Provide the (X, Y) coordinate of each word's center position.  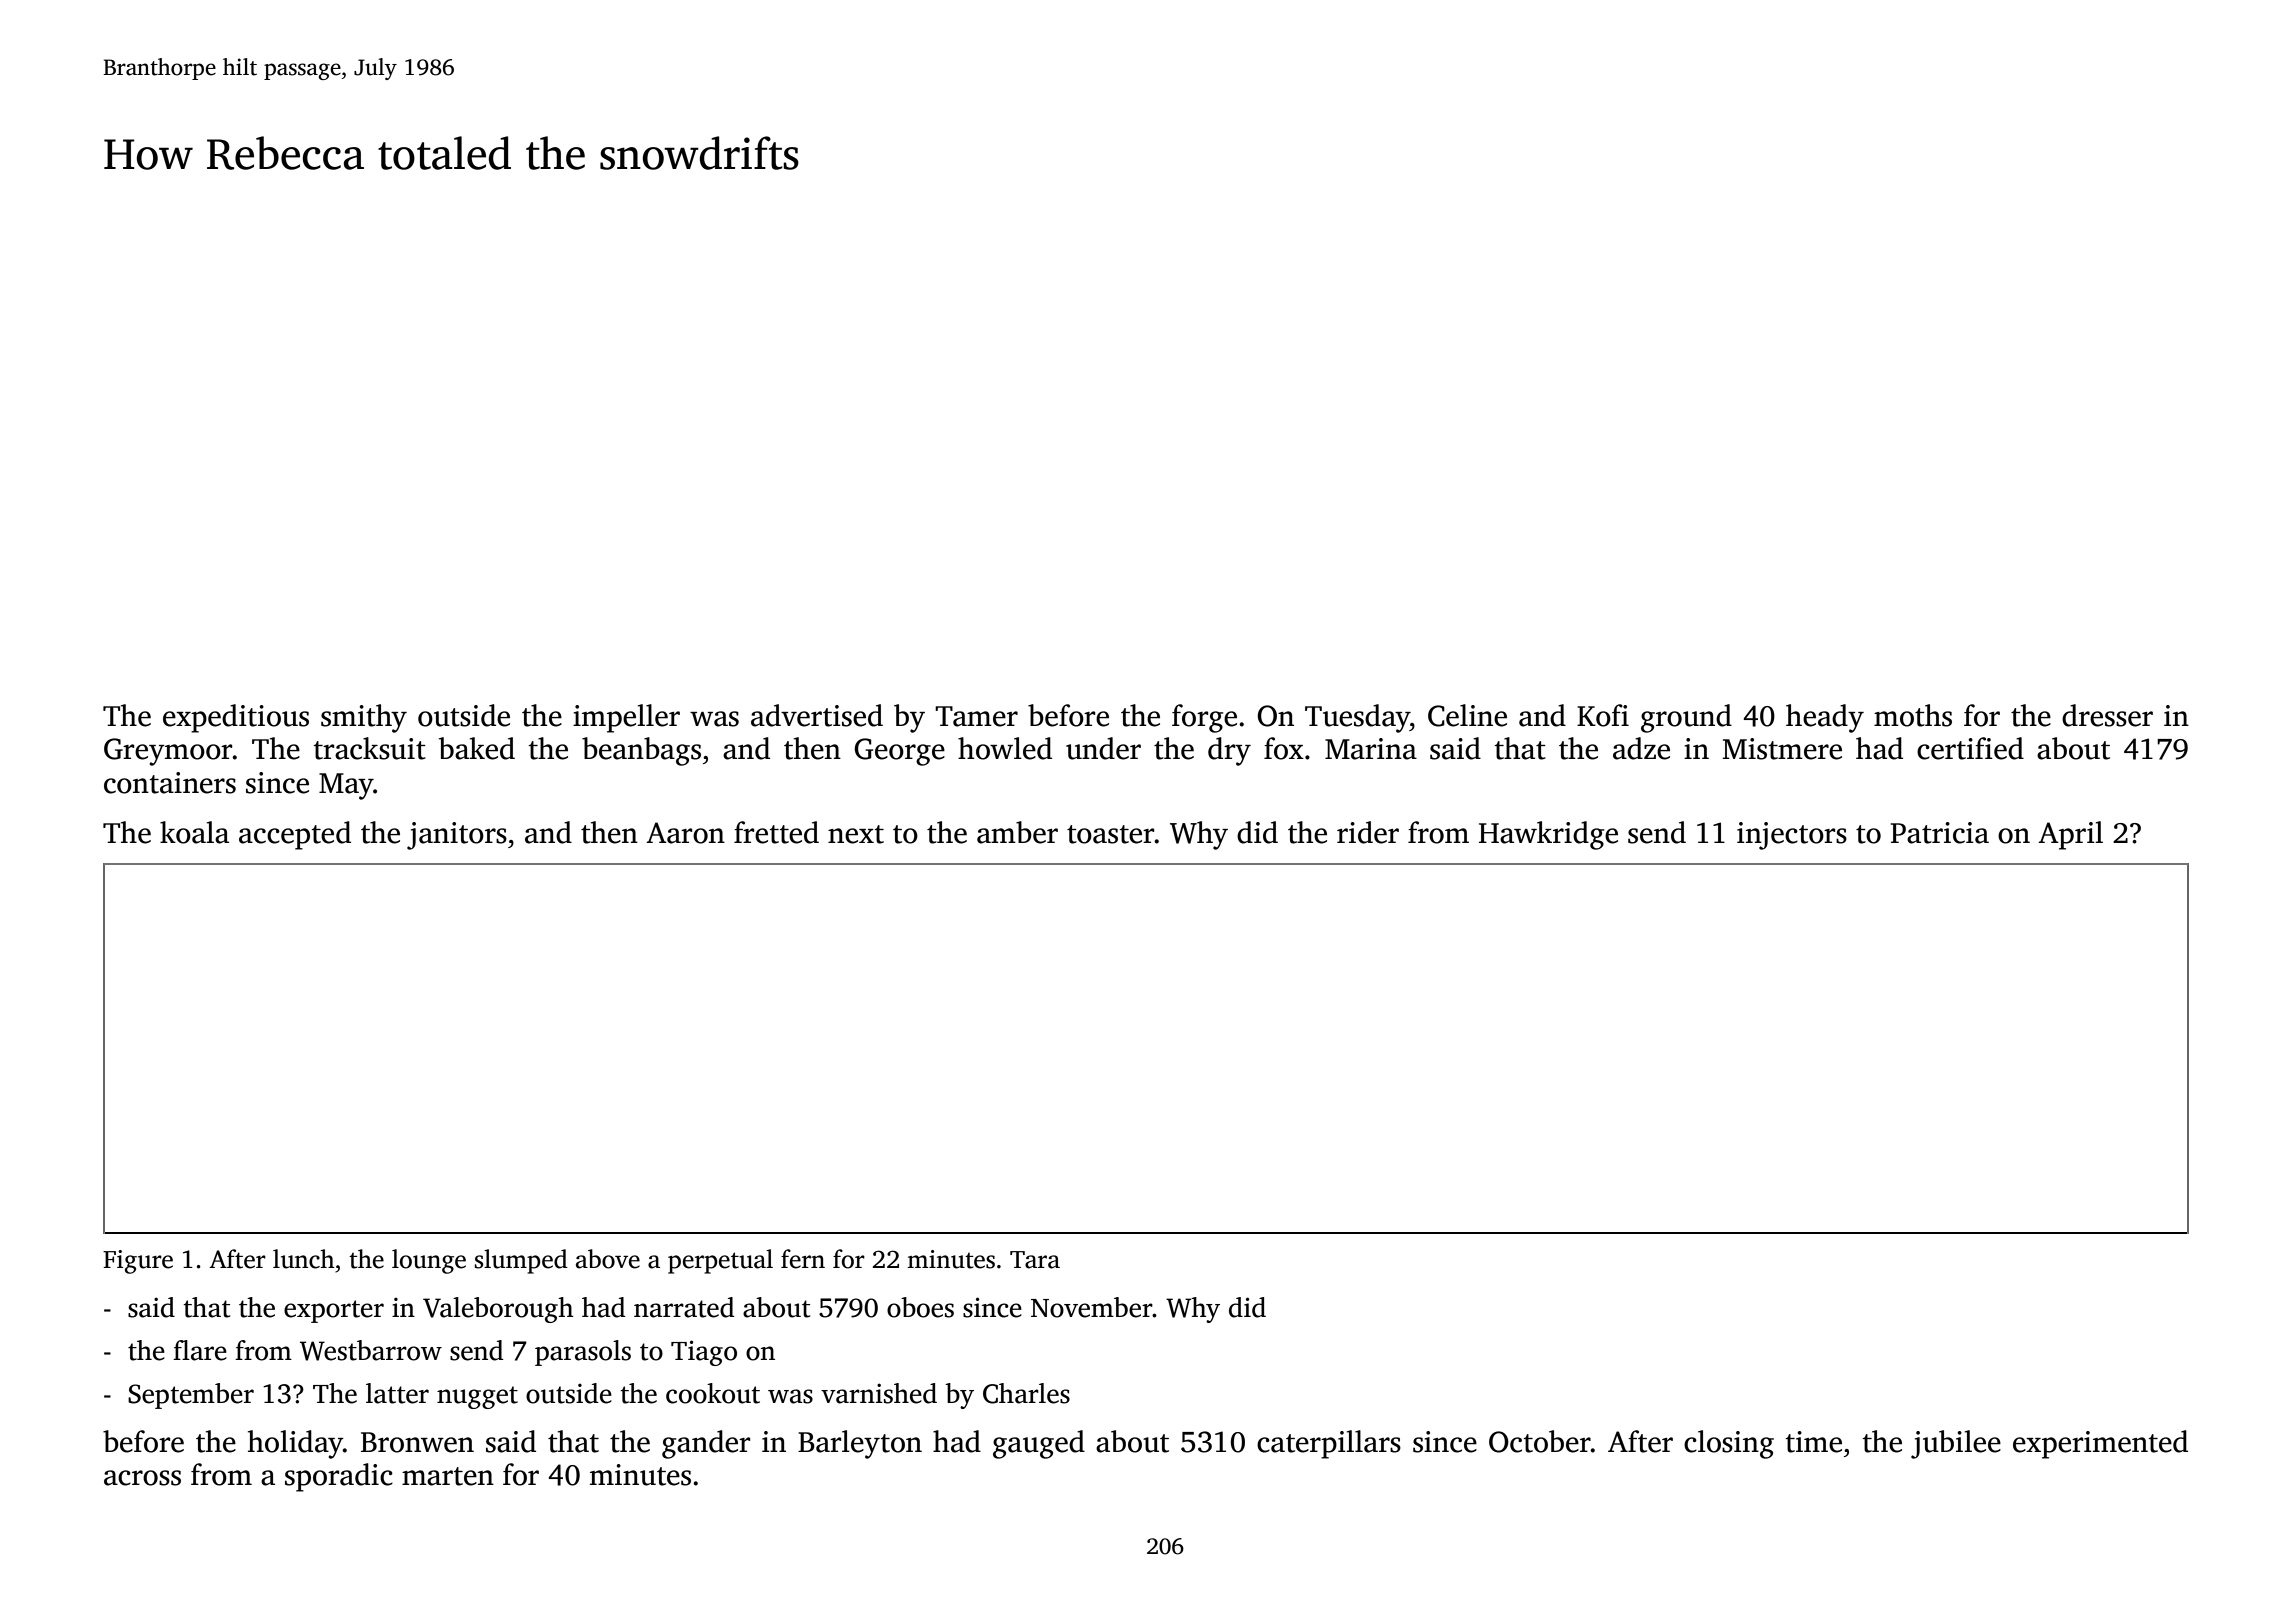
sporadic (339, 1477)
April (2070, 835)
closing (1729, 1444)
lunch (304, 1259)
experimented (2100, 1444)
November (1091, 1307)
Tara (1035, 1260)
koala (194, 832)
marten (448, 1476)
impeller (626, 718)
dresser (2107, 715)
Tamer (976, 716)
